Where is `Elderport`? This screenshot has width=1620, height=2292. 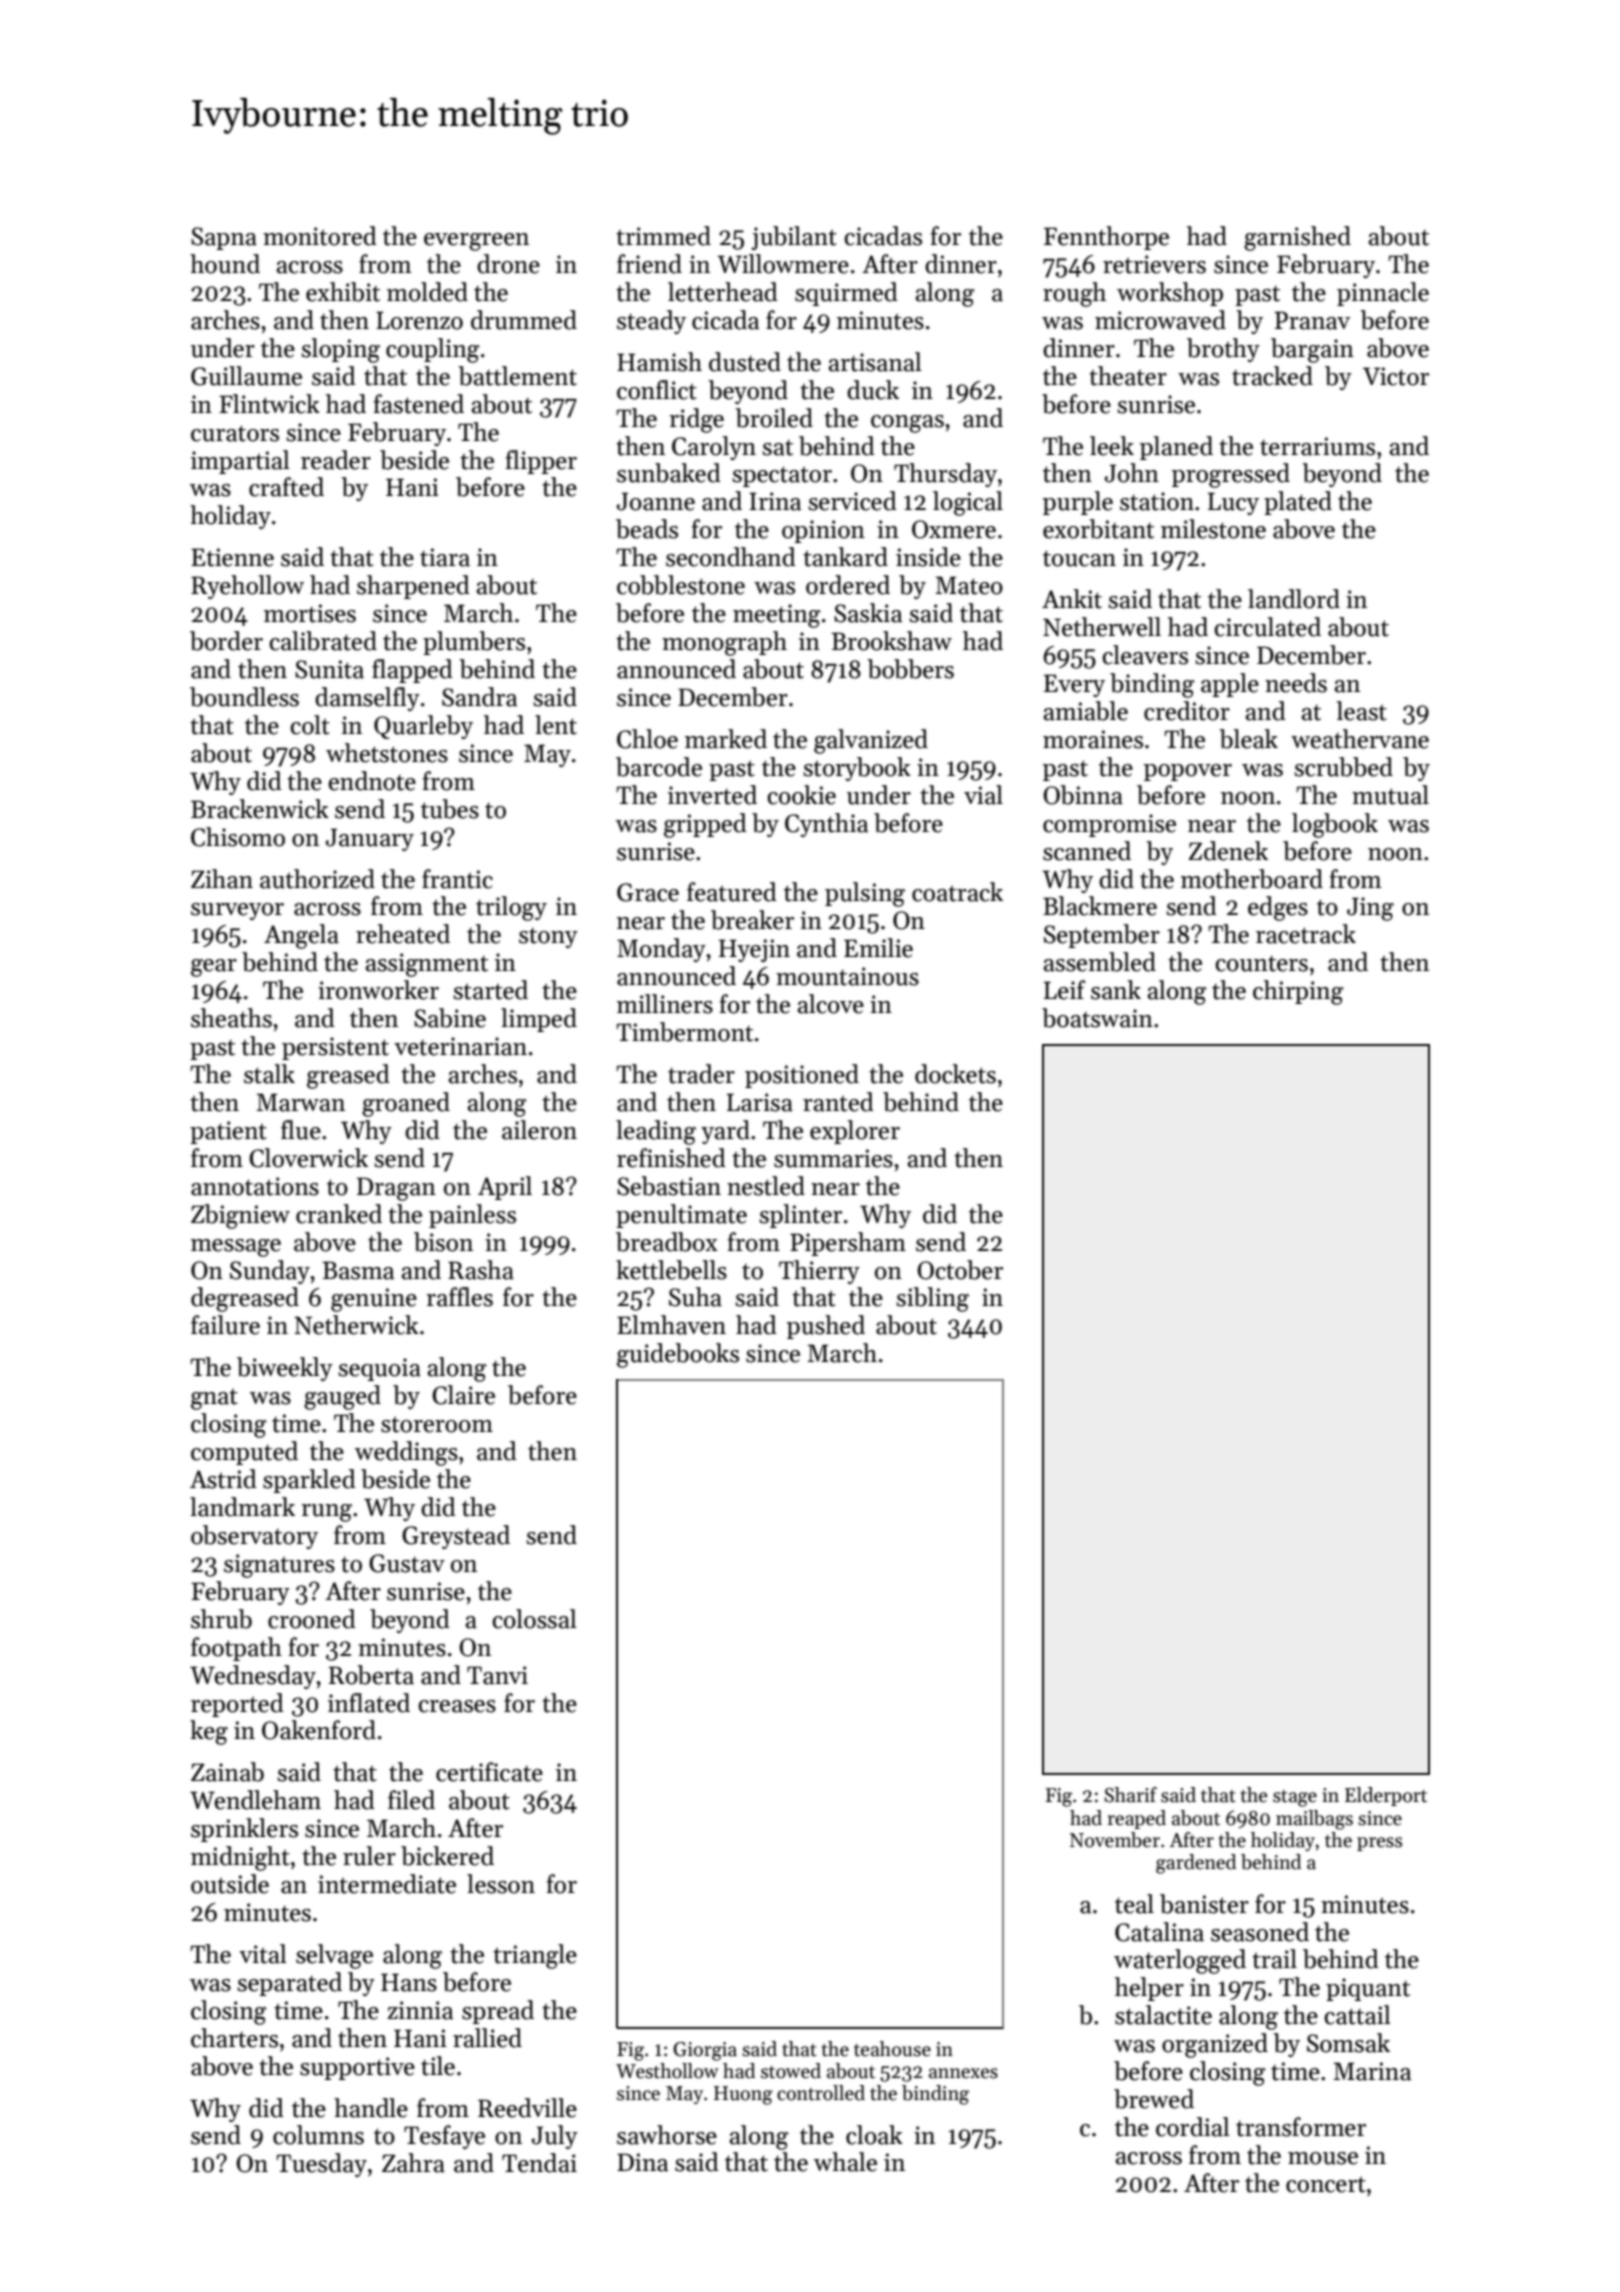 Elderport is located at coordinates (1386, 1796).
